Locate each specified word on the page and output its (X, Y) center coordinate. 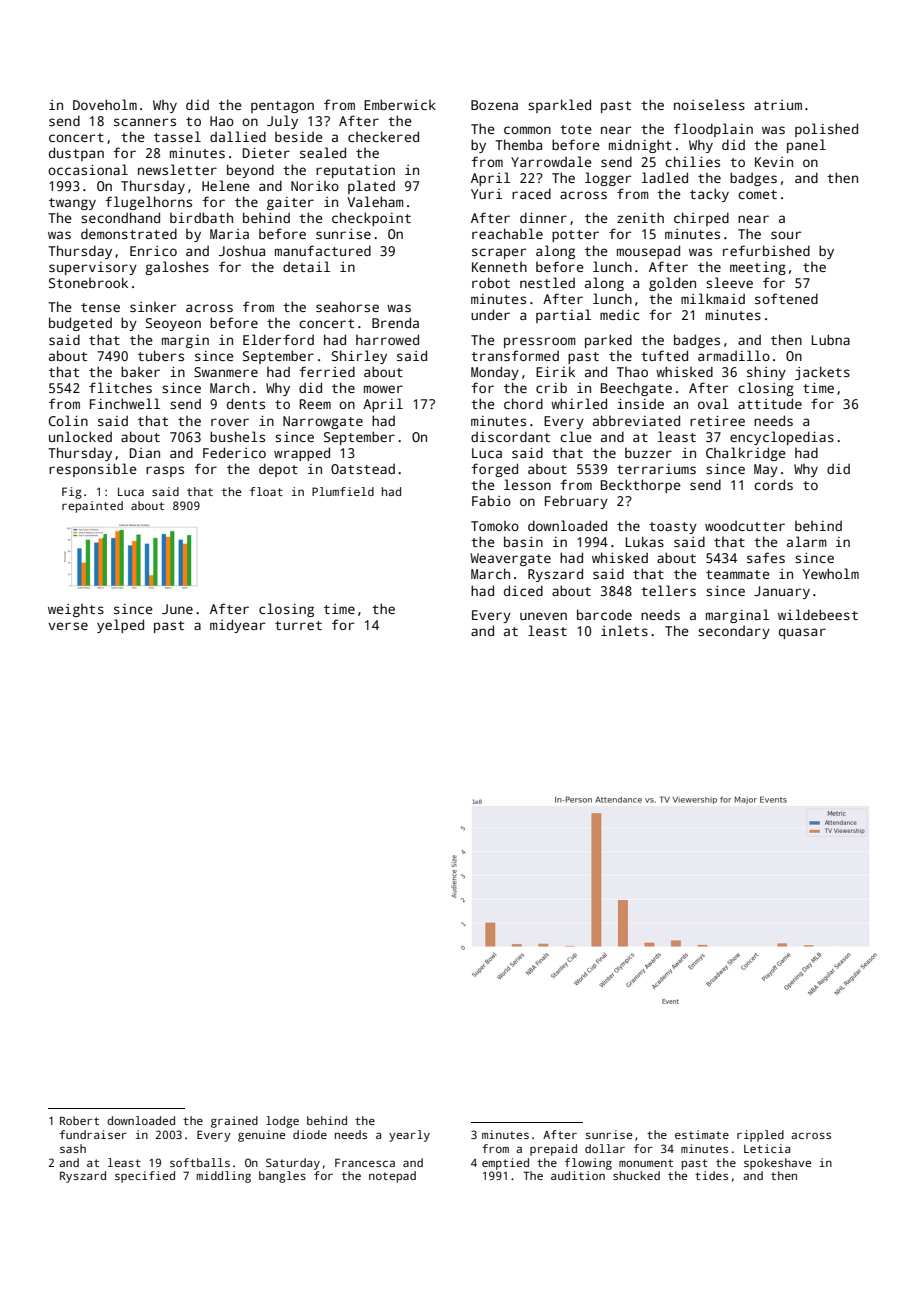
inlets (624, 630)
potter (575, 236)
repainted (92, 507)
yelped (120, 626)
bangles (282, 1177)
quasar (802, 633)
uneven (543, 616)
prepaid (553, 1150)
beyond (250, 171)
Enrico (153, 251)
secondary (734, 632)
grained (234, 1122)
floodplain (713, 130)
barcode (604, 614)
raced (531, 193)
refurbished (766, 250)
